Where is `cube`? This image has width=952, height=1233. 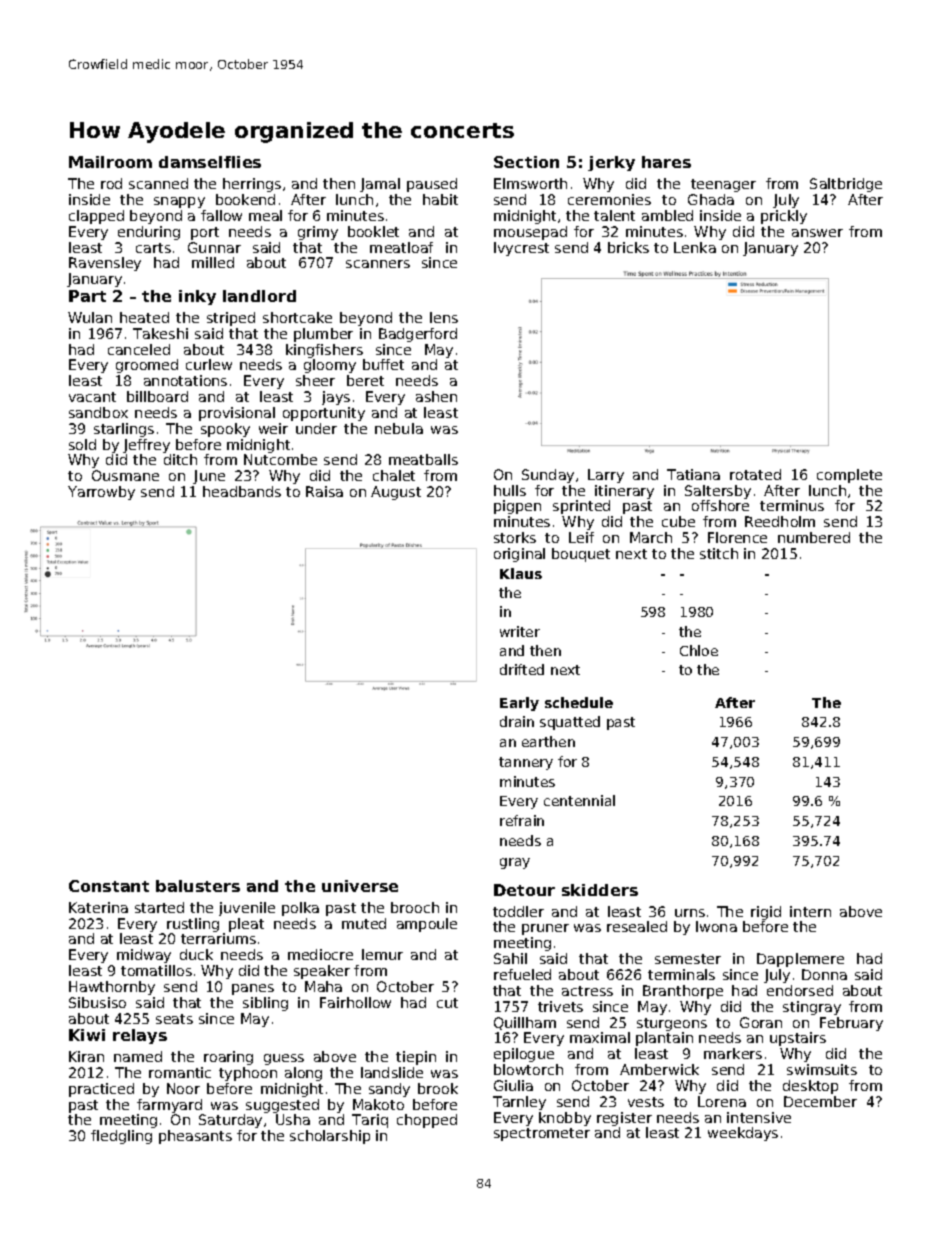
cube is located at coordinates (678, 521).
